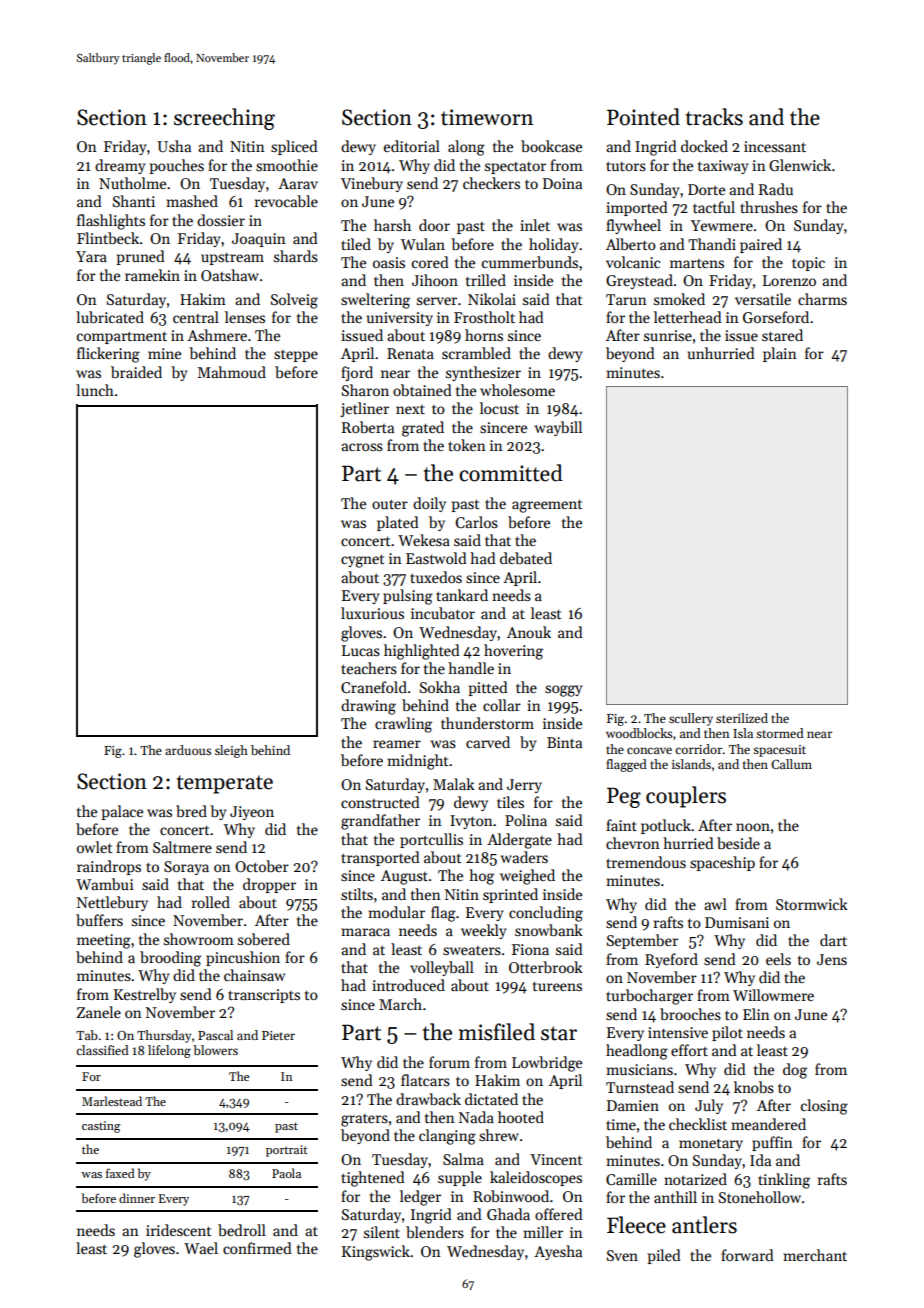 Image resolution: width=924 pixels, height=1308 pixels. What do you see at coordinates (776, 317) in the document?
I see `Gorseford` at bounding box center [776, 317].
